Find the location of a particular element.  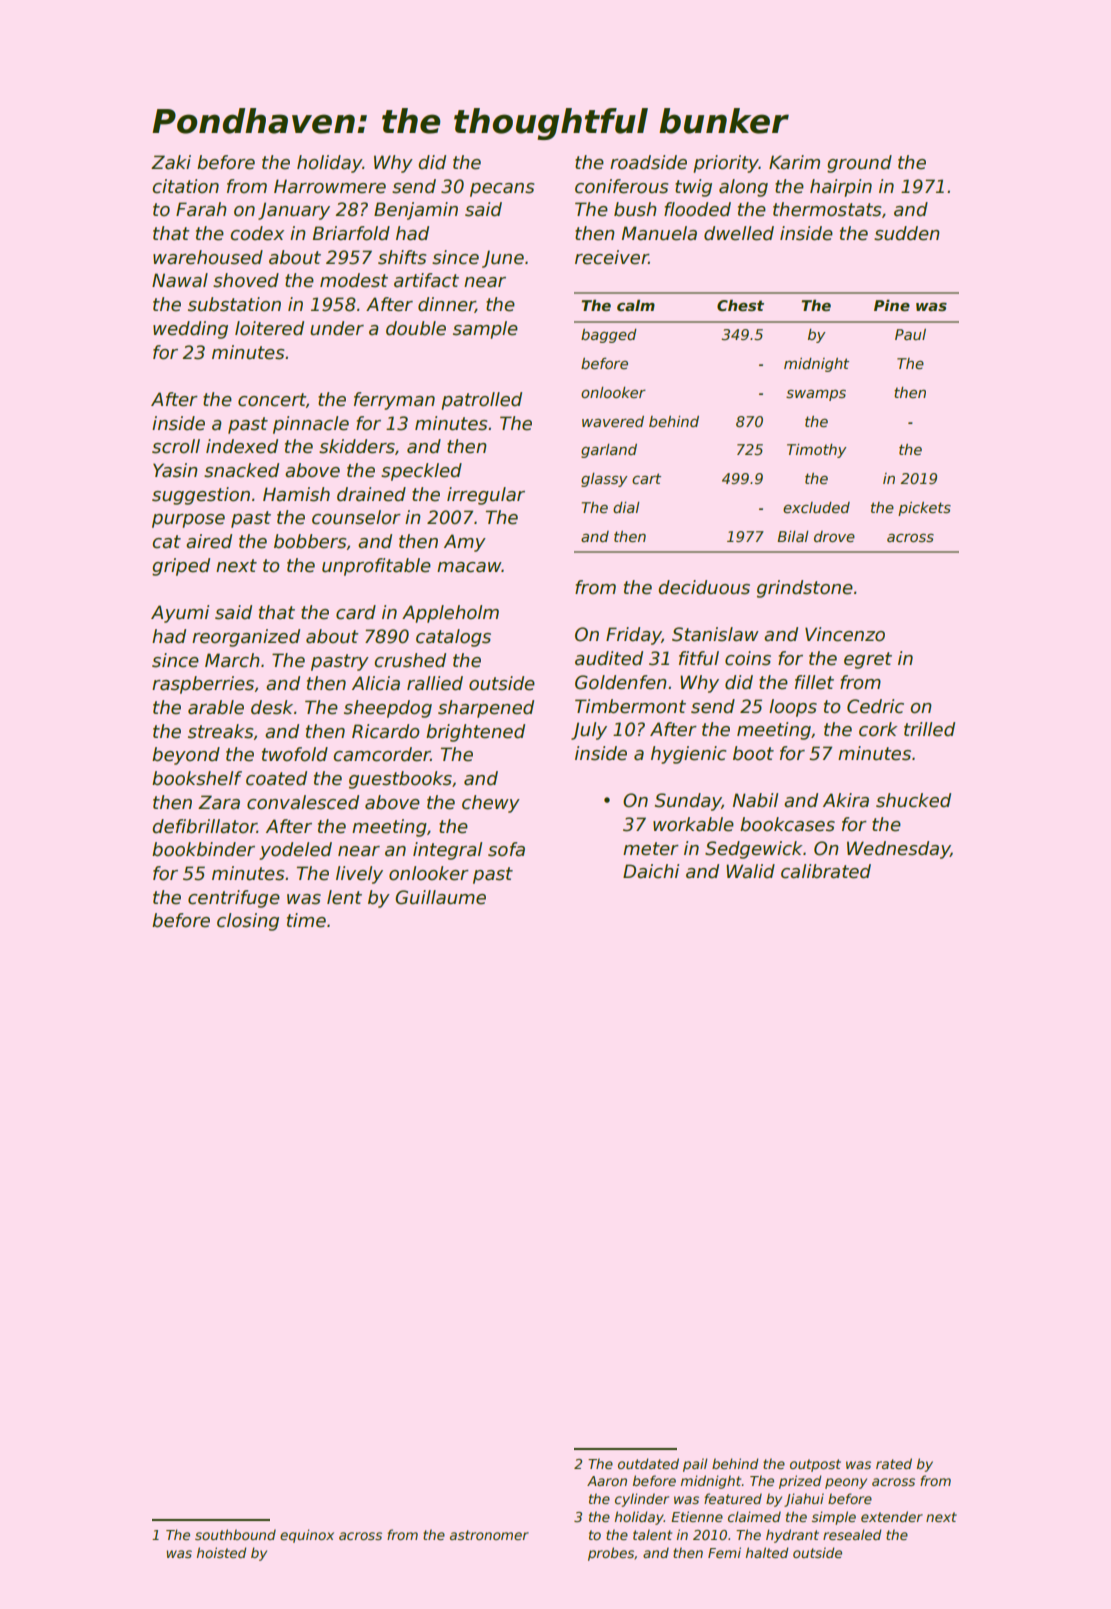

equinox is located at coordinates (307, 1536).
